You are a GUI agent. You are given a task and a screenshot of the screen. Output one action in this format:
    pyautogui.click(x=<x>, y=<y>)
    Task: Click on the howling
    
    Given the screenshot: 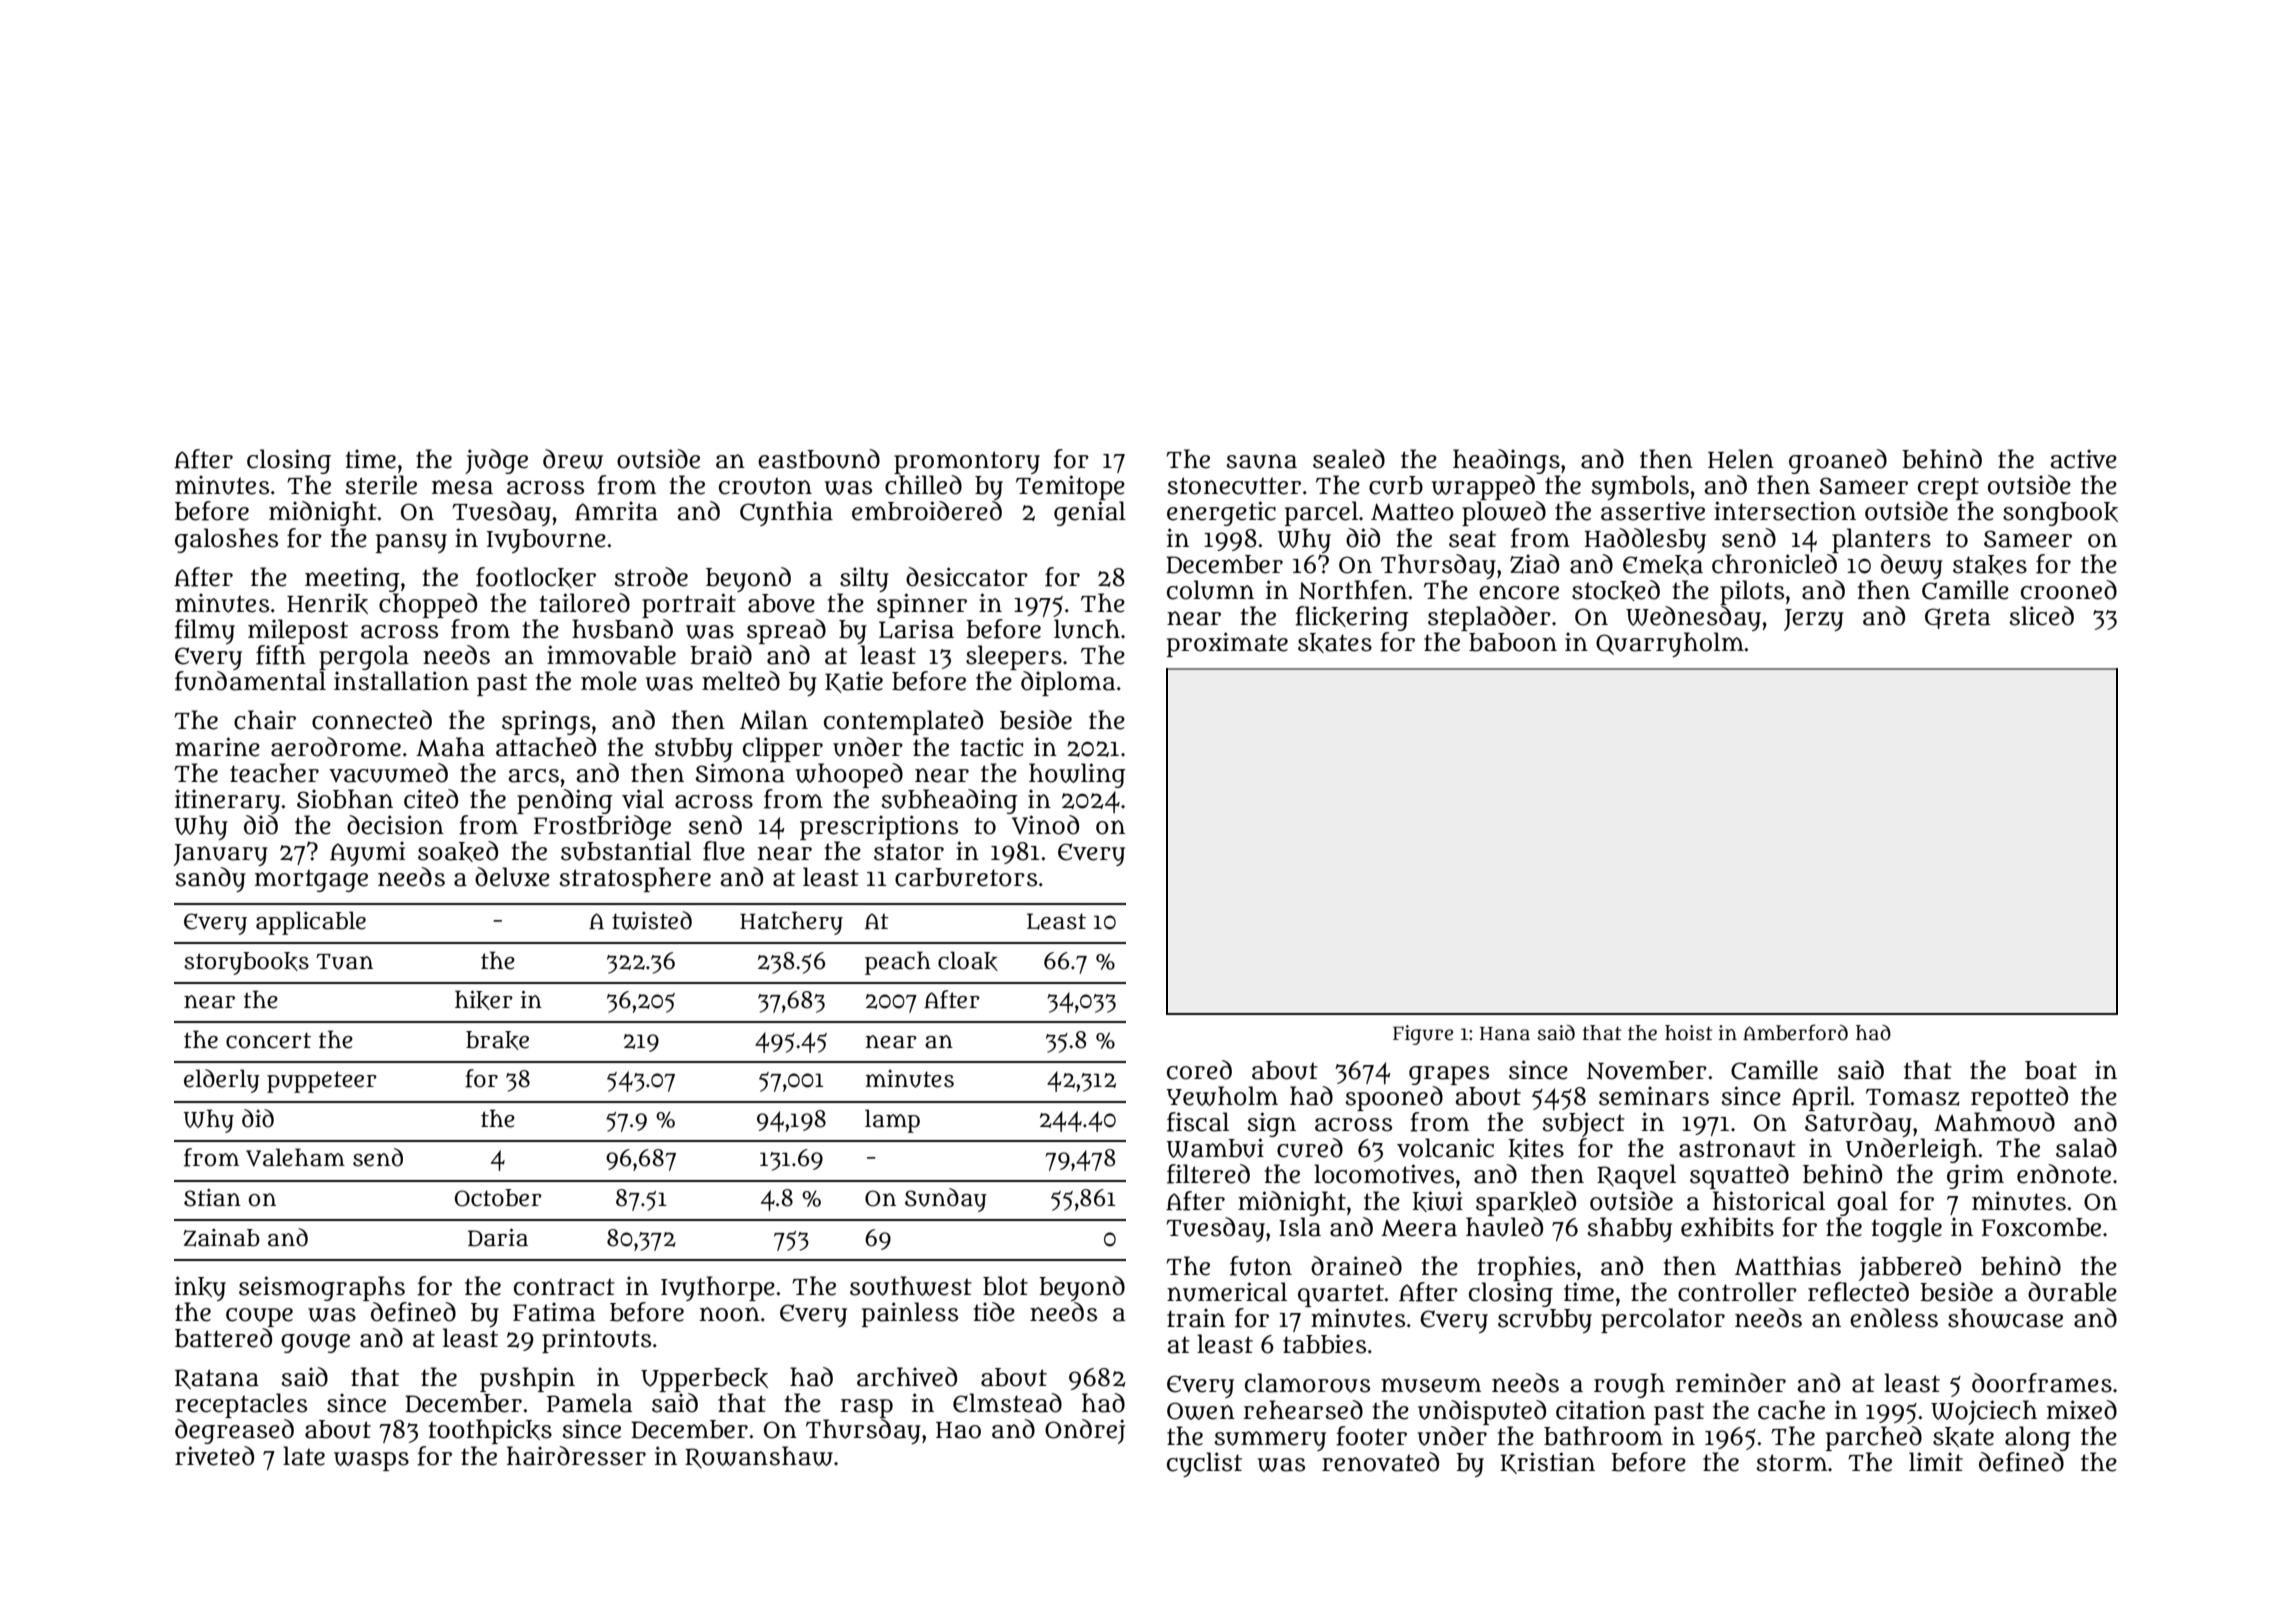 What is the action you would take?
    pyautogui.click(x=1077, y=775)
